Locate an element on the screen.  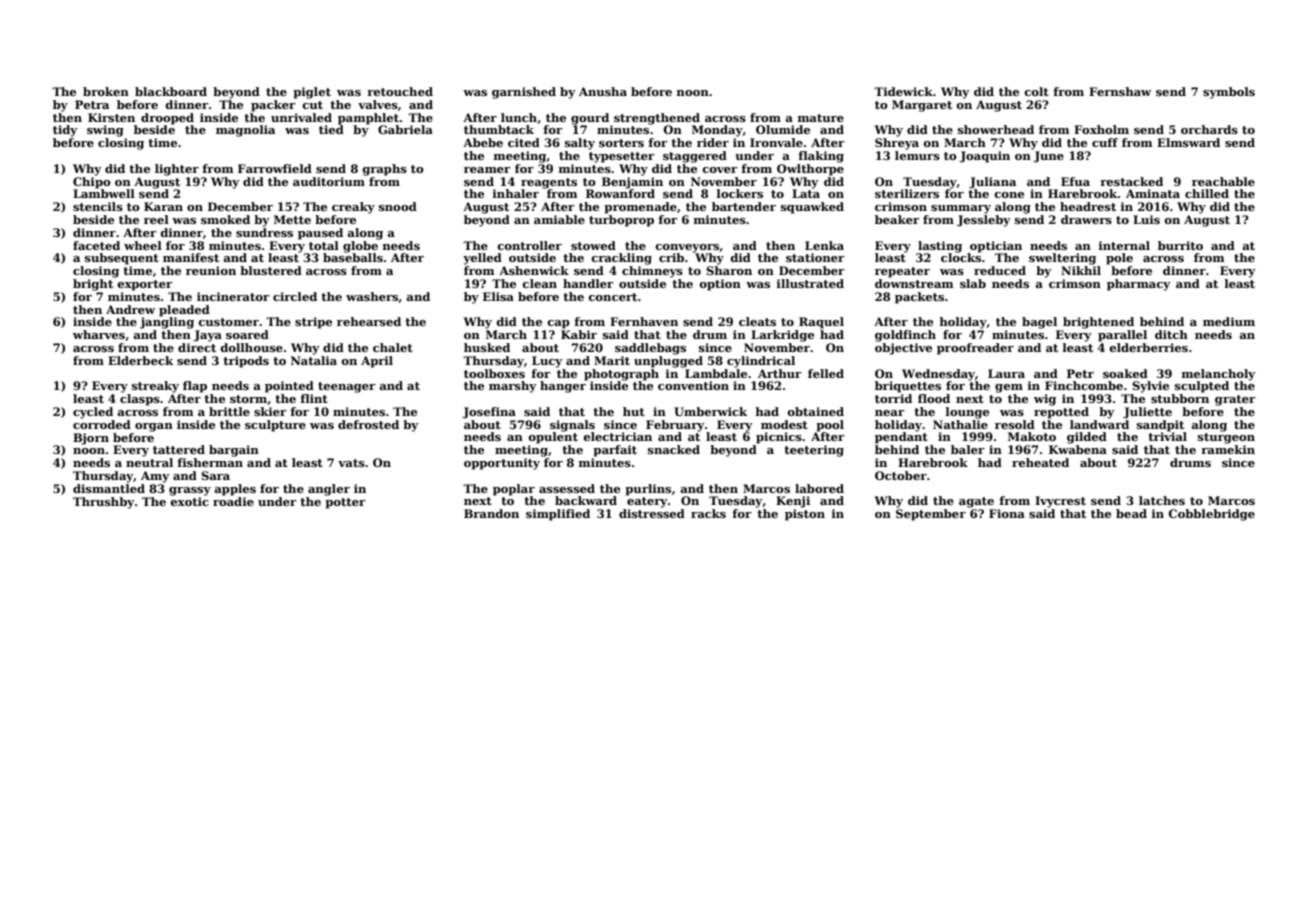
teetering is located at coordinates (814, 451).
